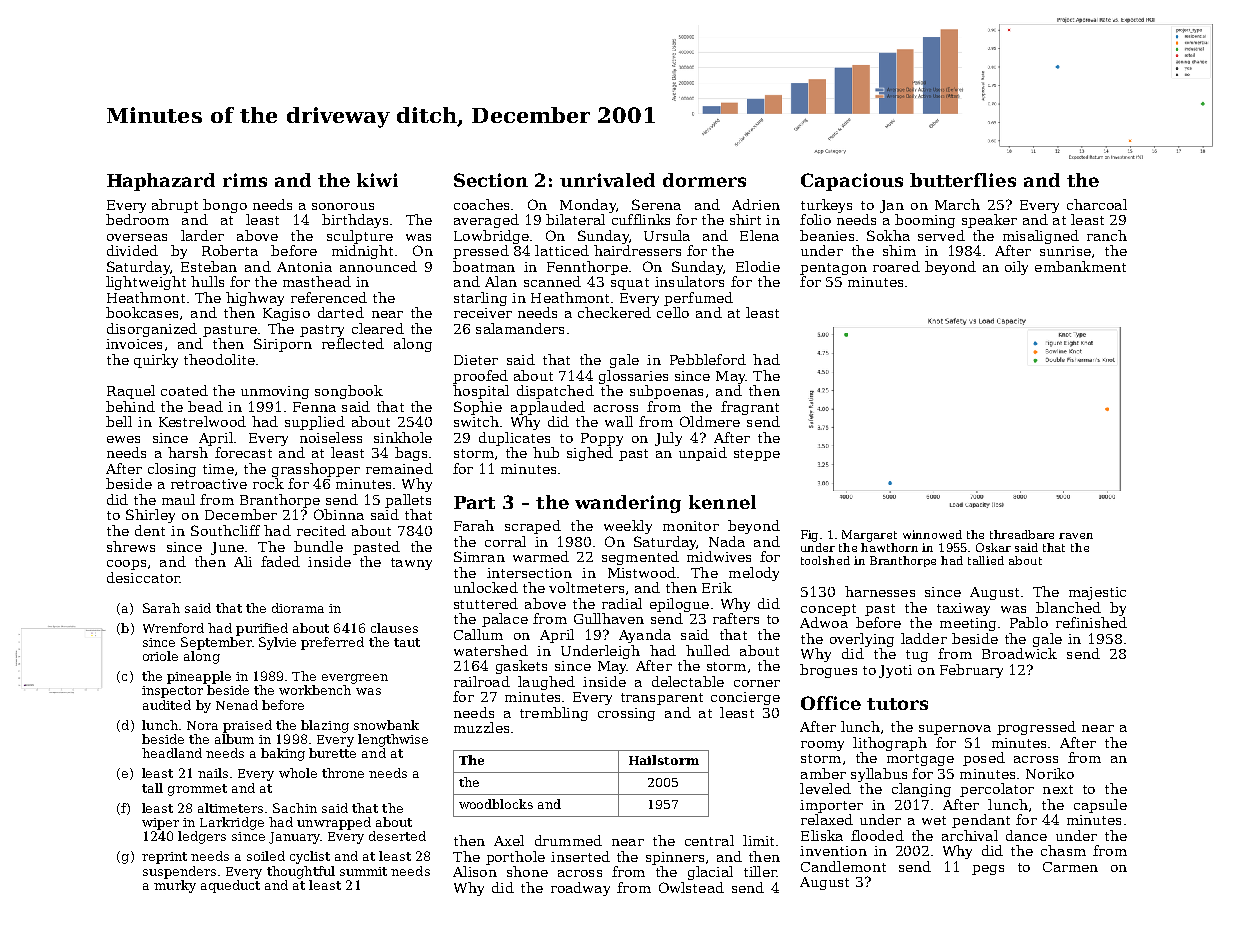  What do you see at coordinates (349, 392) in the screenshot?
I see `songbook` at bounding box center [349, 392].
